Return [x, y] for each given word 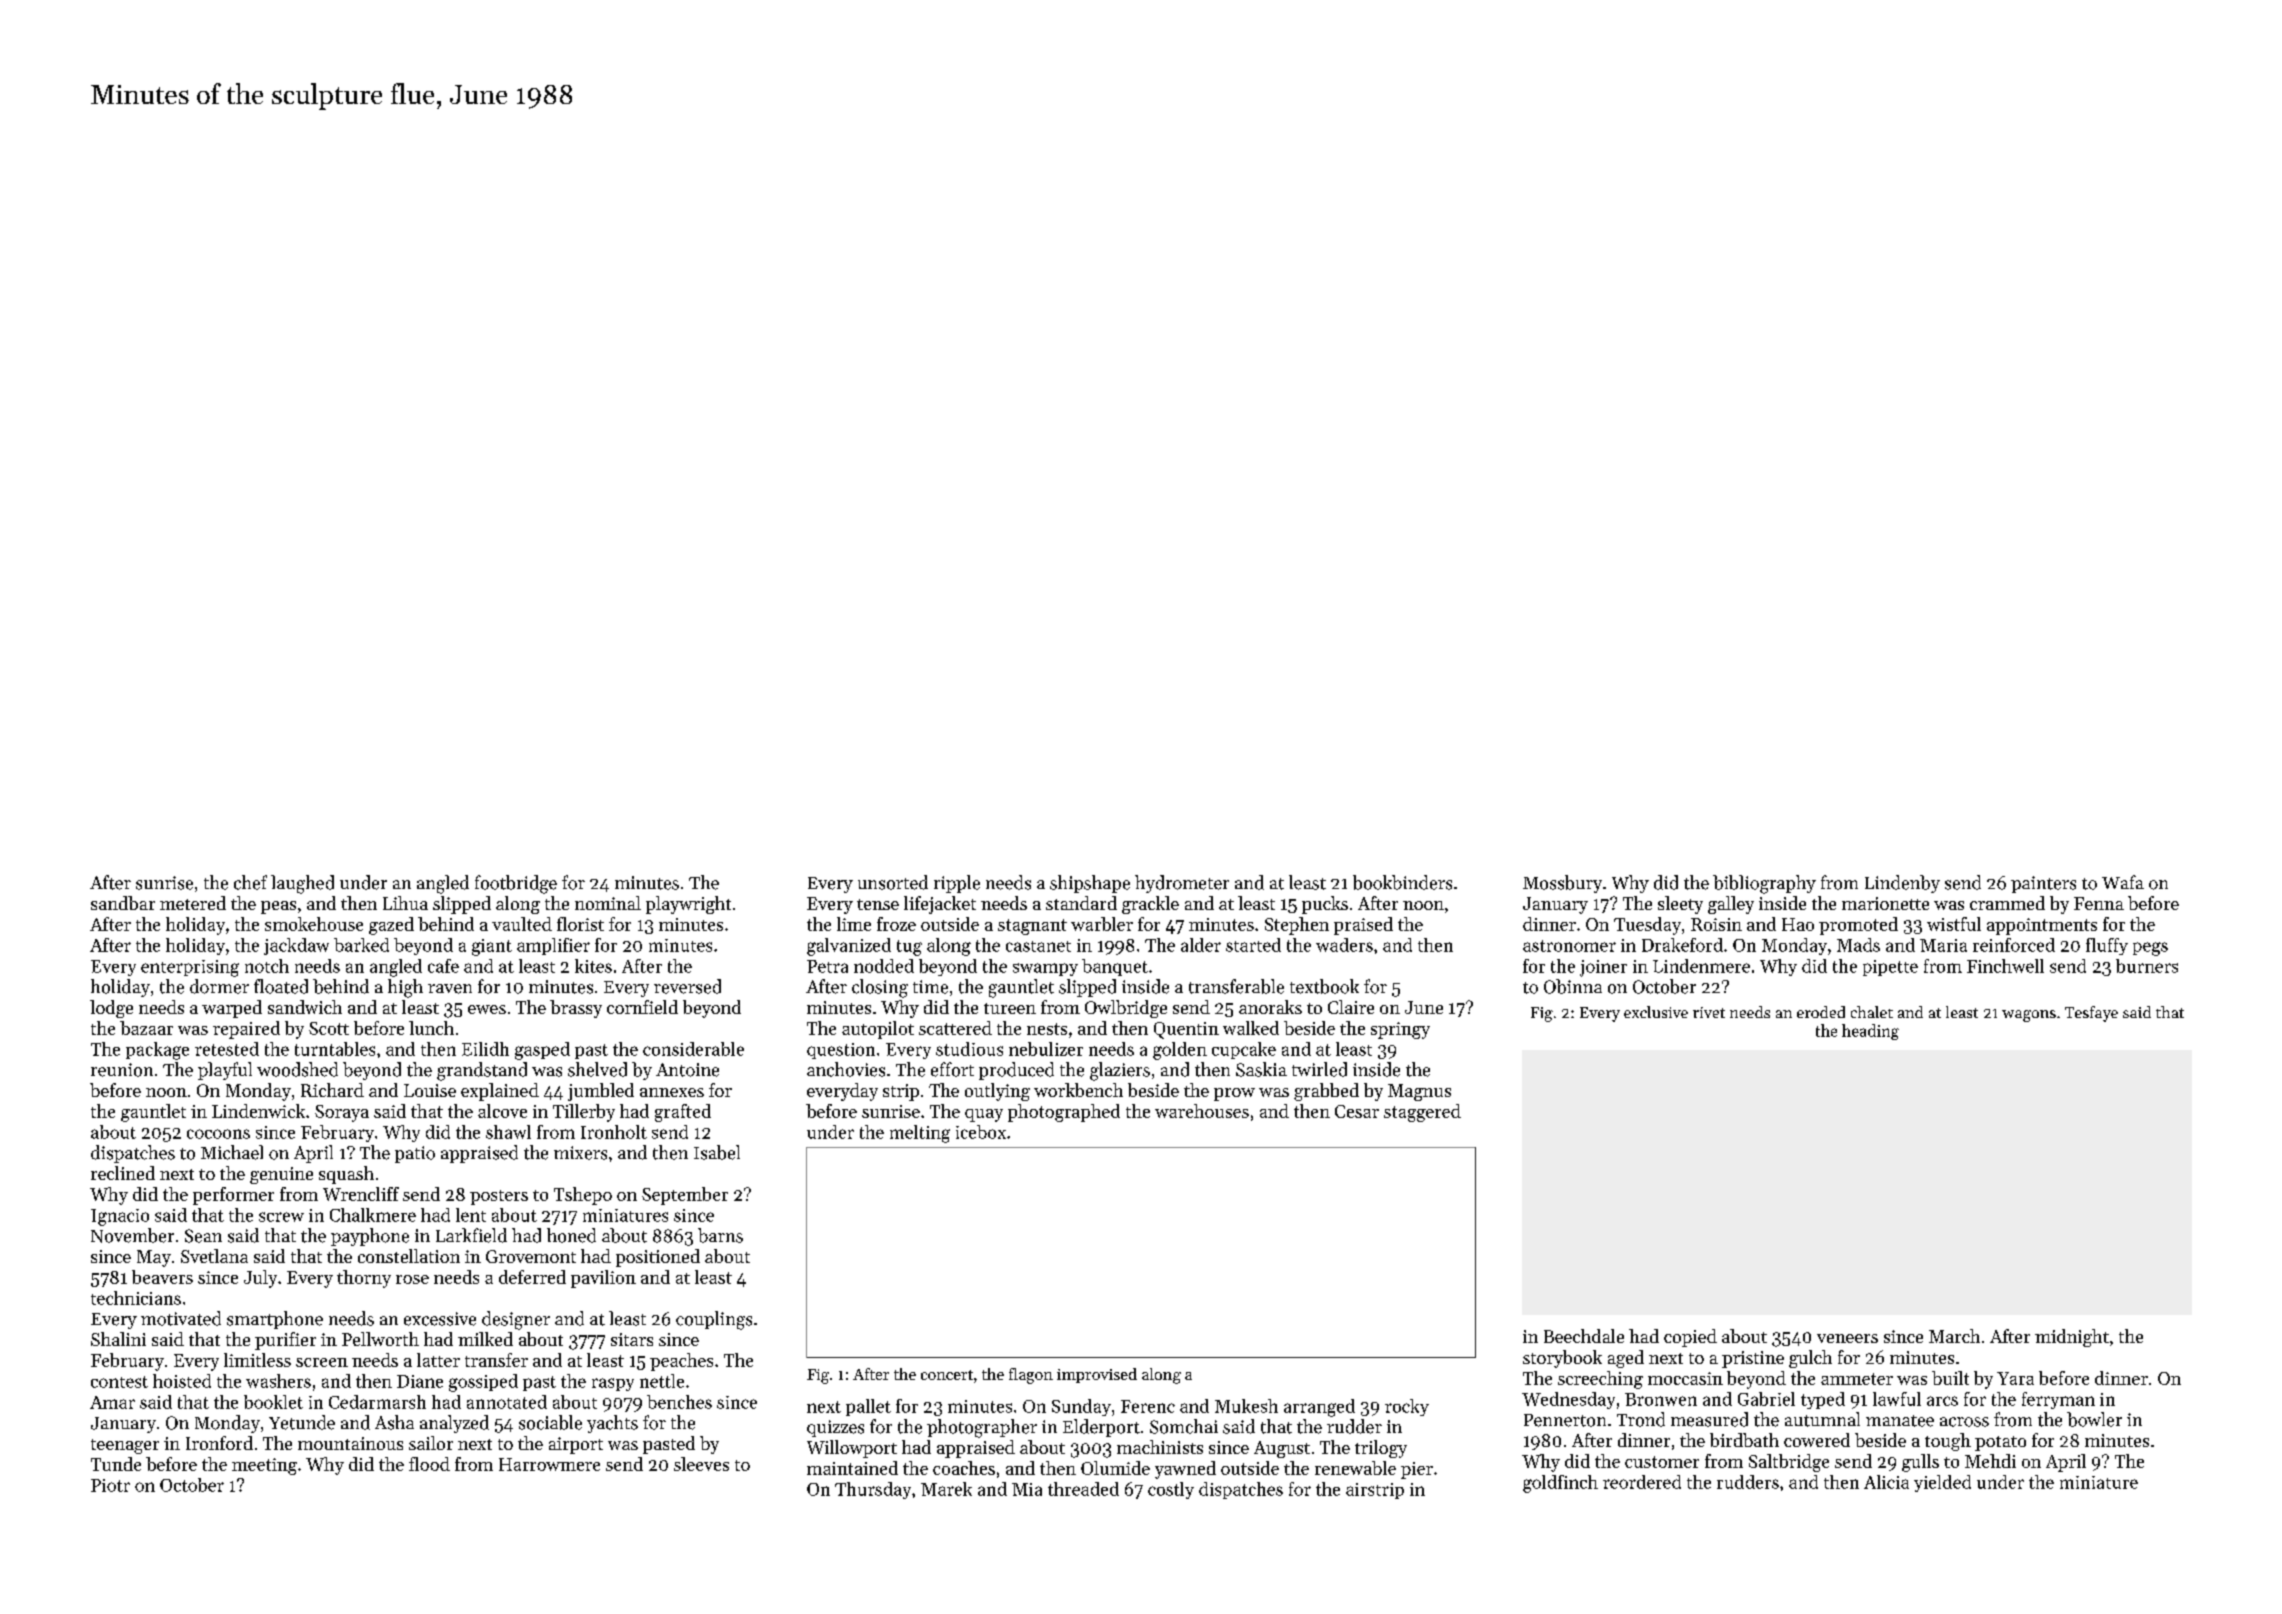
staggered [1422, 1113]
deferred [532, 1277]
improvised [1097, 1375]
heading [1870, 1032]
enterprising [190, 968]
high [405, 988]
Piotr [110, 1485]
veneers [1847, 1338]
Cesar [1357, 1111]
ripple [957, 884]
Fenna [2099, 903]
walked [1251, 1028]
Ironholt [614, 1132]
